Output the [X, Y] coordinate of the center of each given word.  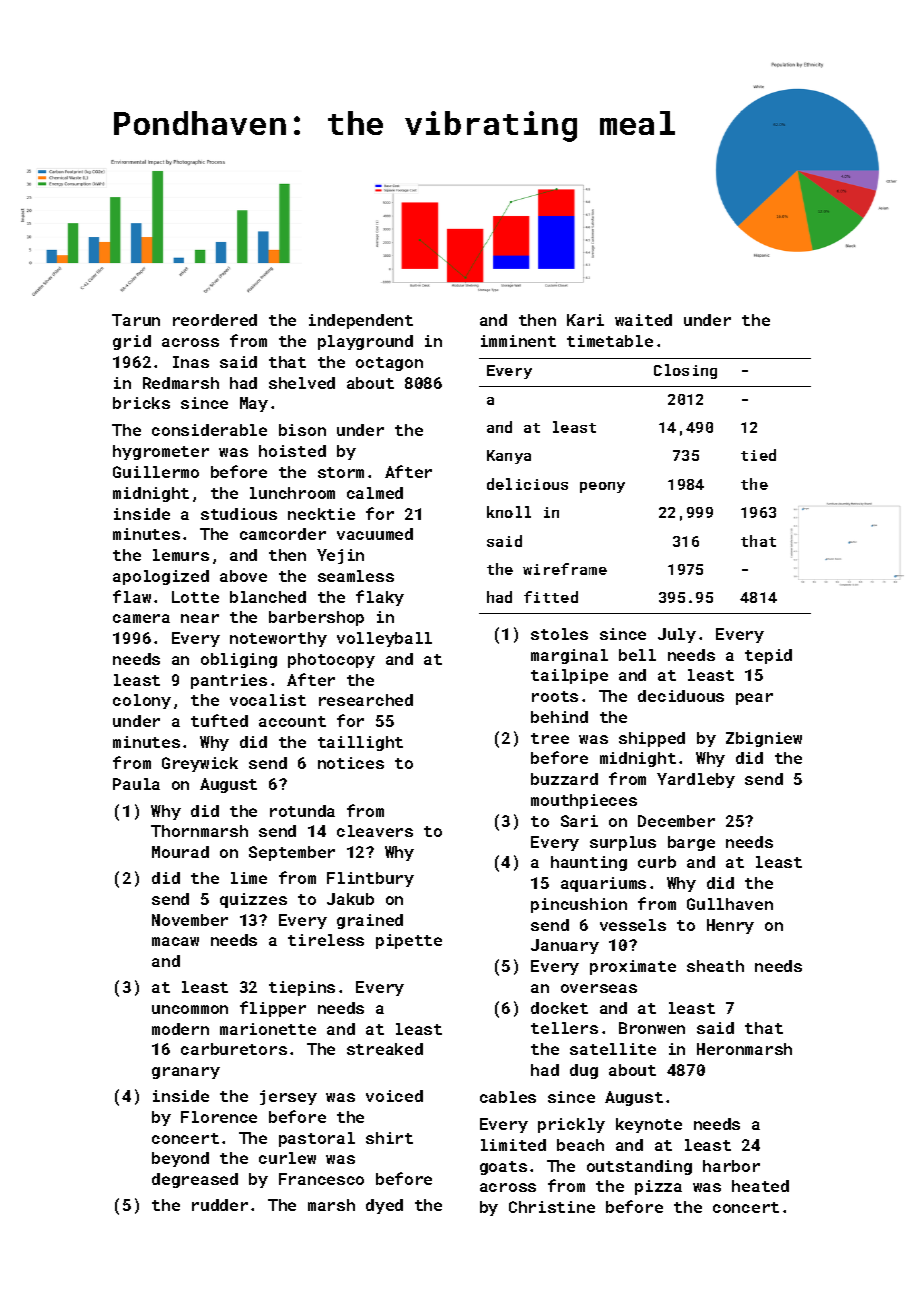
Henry [730, 926]
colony [142, 701]
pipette [409, 941]
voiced [394, 1096]
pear [754, 699]
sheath [715, 966]
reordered [215, 320]
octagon [389, 364]
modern [180, 1029]
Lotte [195, 597]
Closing [685, 371]
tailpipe [569, 676]
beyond [180, 1159]
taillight [360, 743]
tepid [768, 656]
